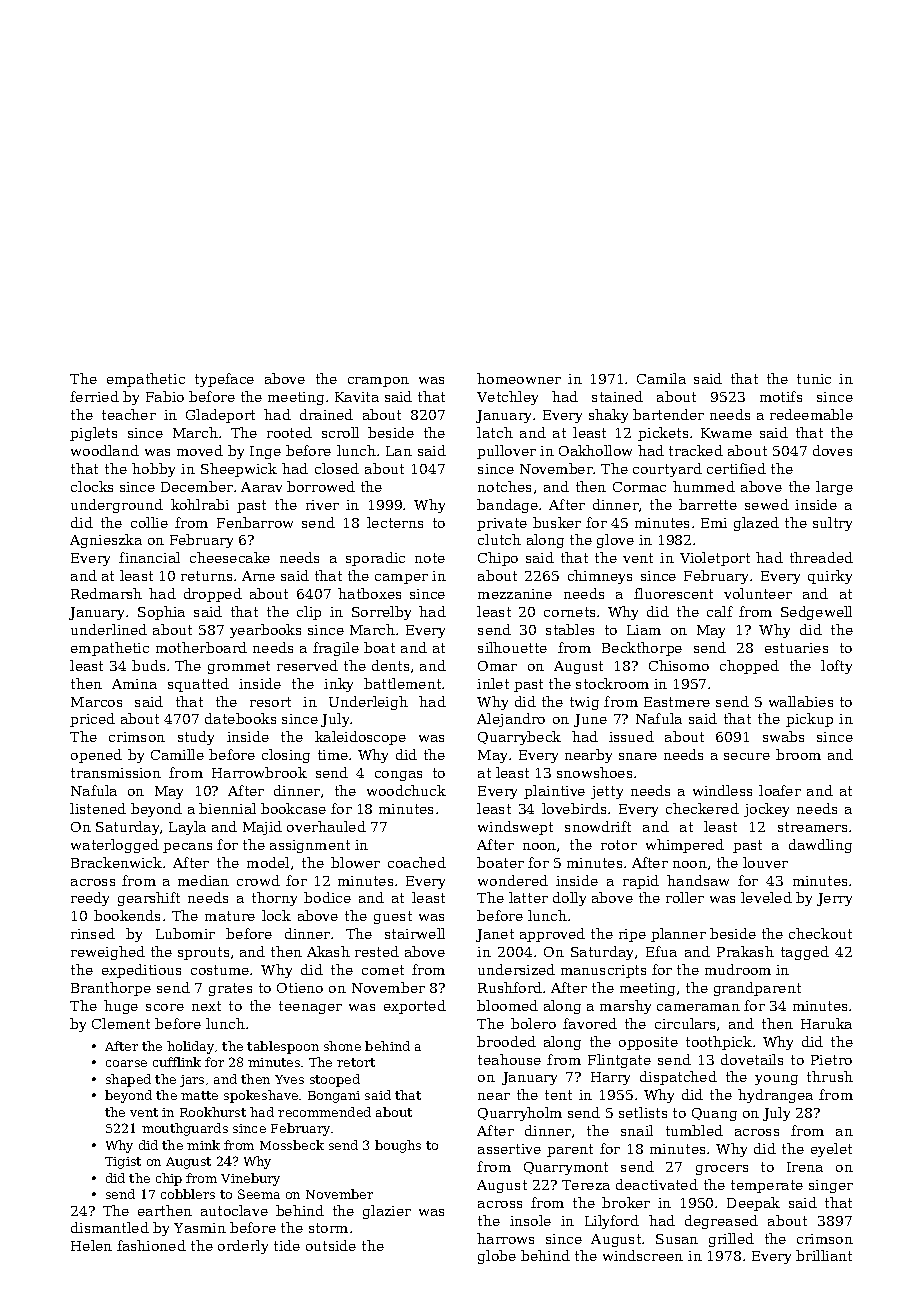 The width and height of the page is (924, 1308). Describe the element at coordinates (377, 951) in the page. I see `rested` at that location.
